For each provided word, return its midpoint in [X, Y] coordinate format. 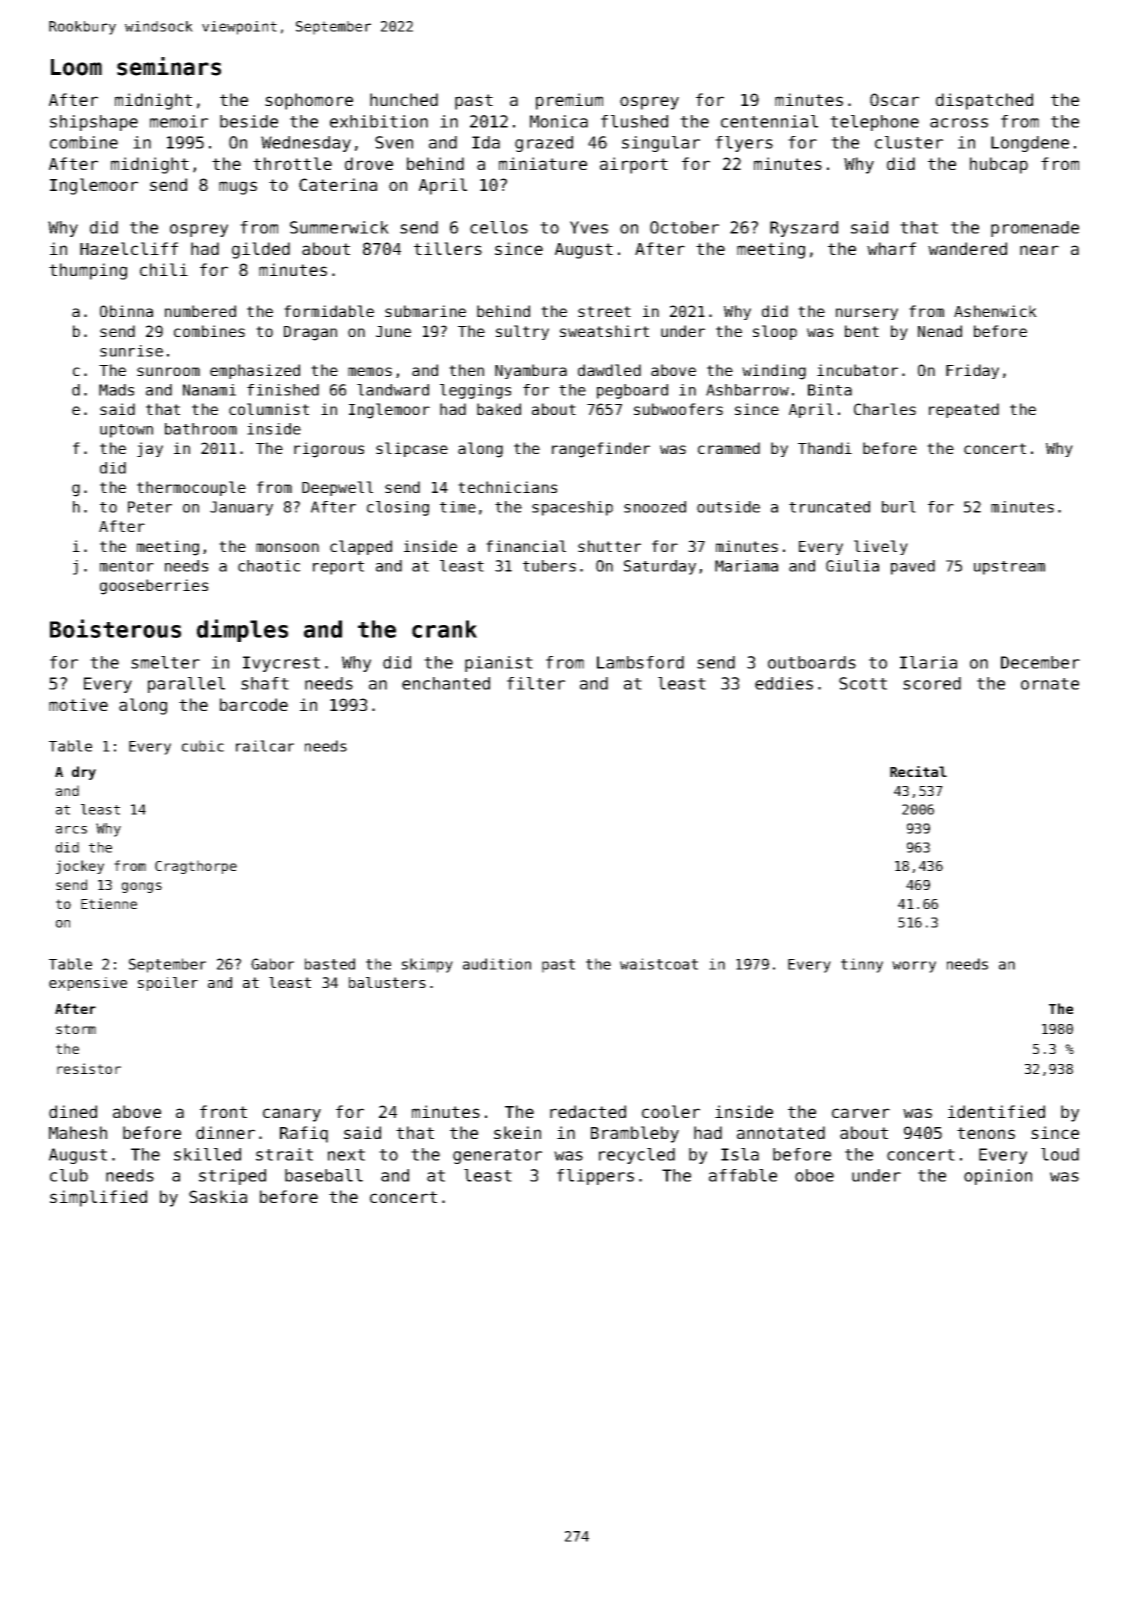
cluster [909, 142]
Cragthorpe [196, 867]
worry [914, 967]
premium [569, 101]
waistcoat [659, 964]
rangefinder [601, 450]
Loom [76, 67]
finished [283, 390]
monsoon [287, 547]
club [69, 1175]
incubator [857, 370]
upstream [1009, 568]
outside [728, 507]
